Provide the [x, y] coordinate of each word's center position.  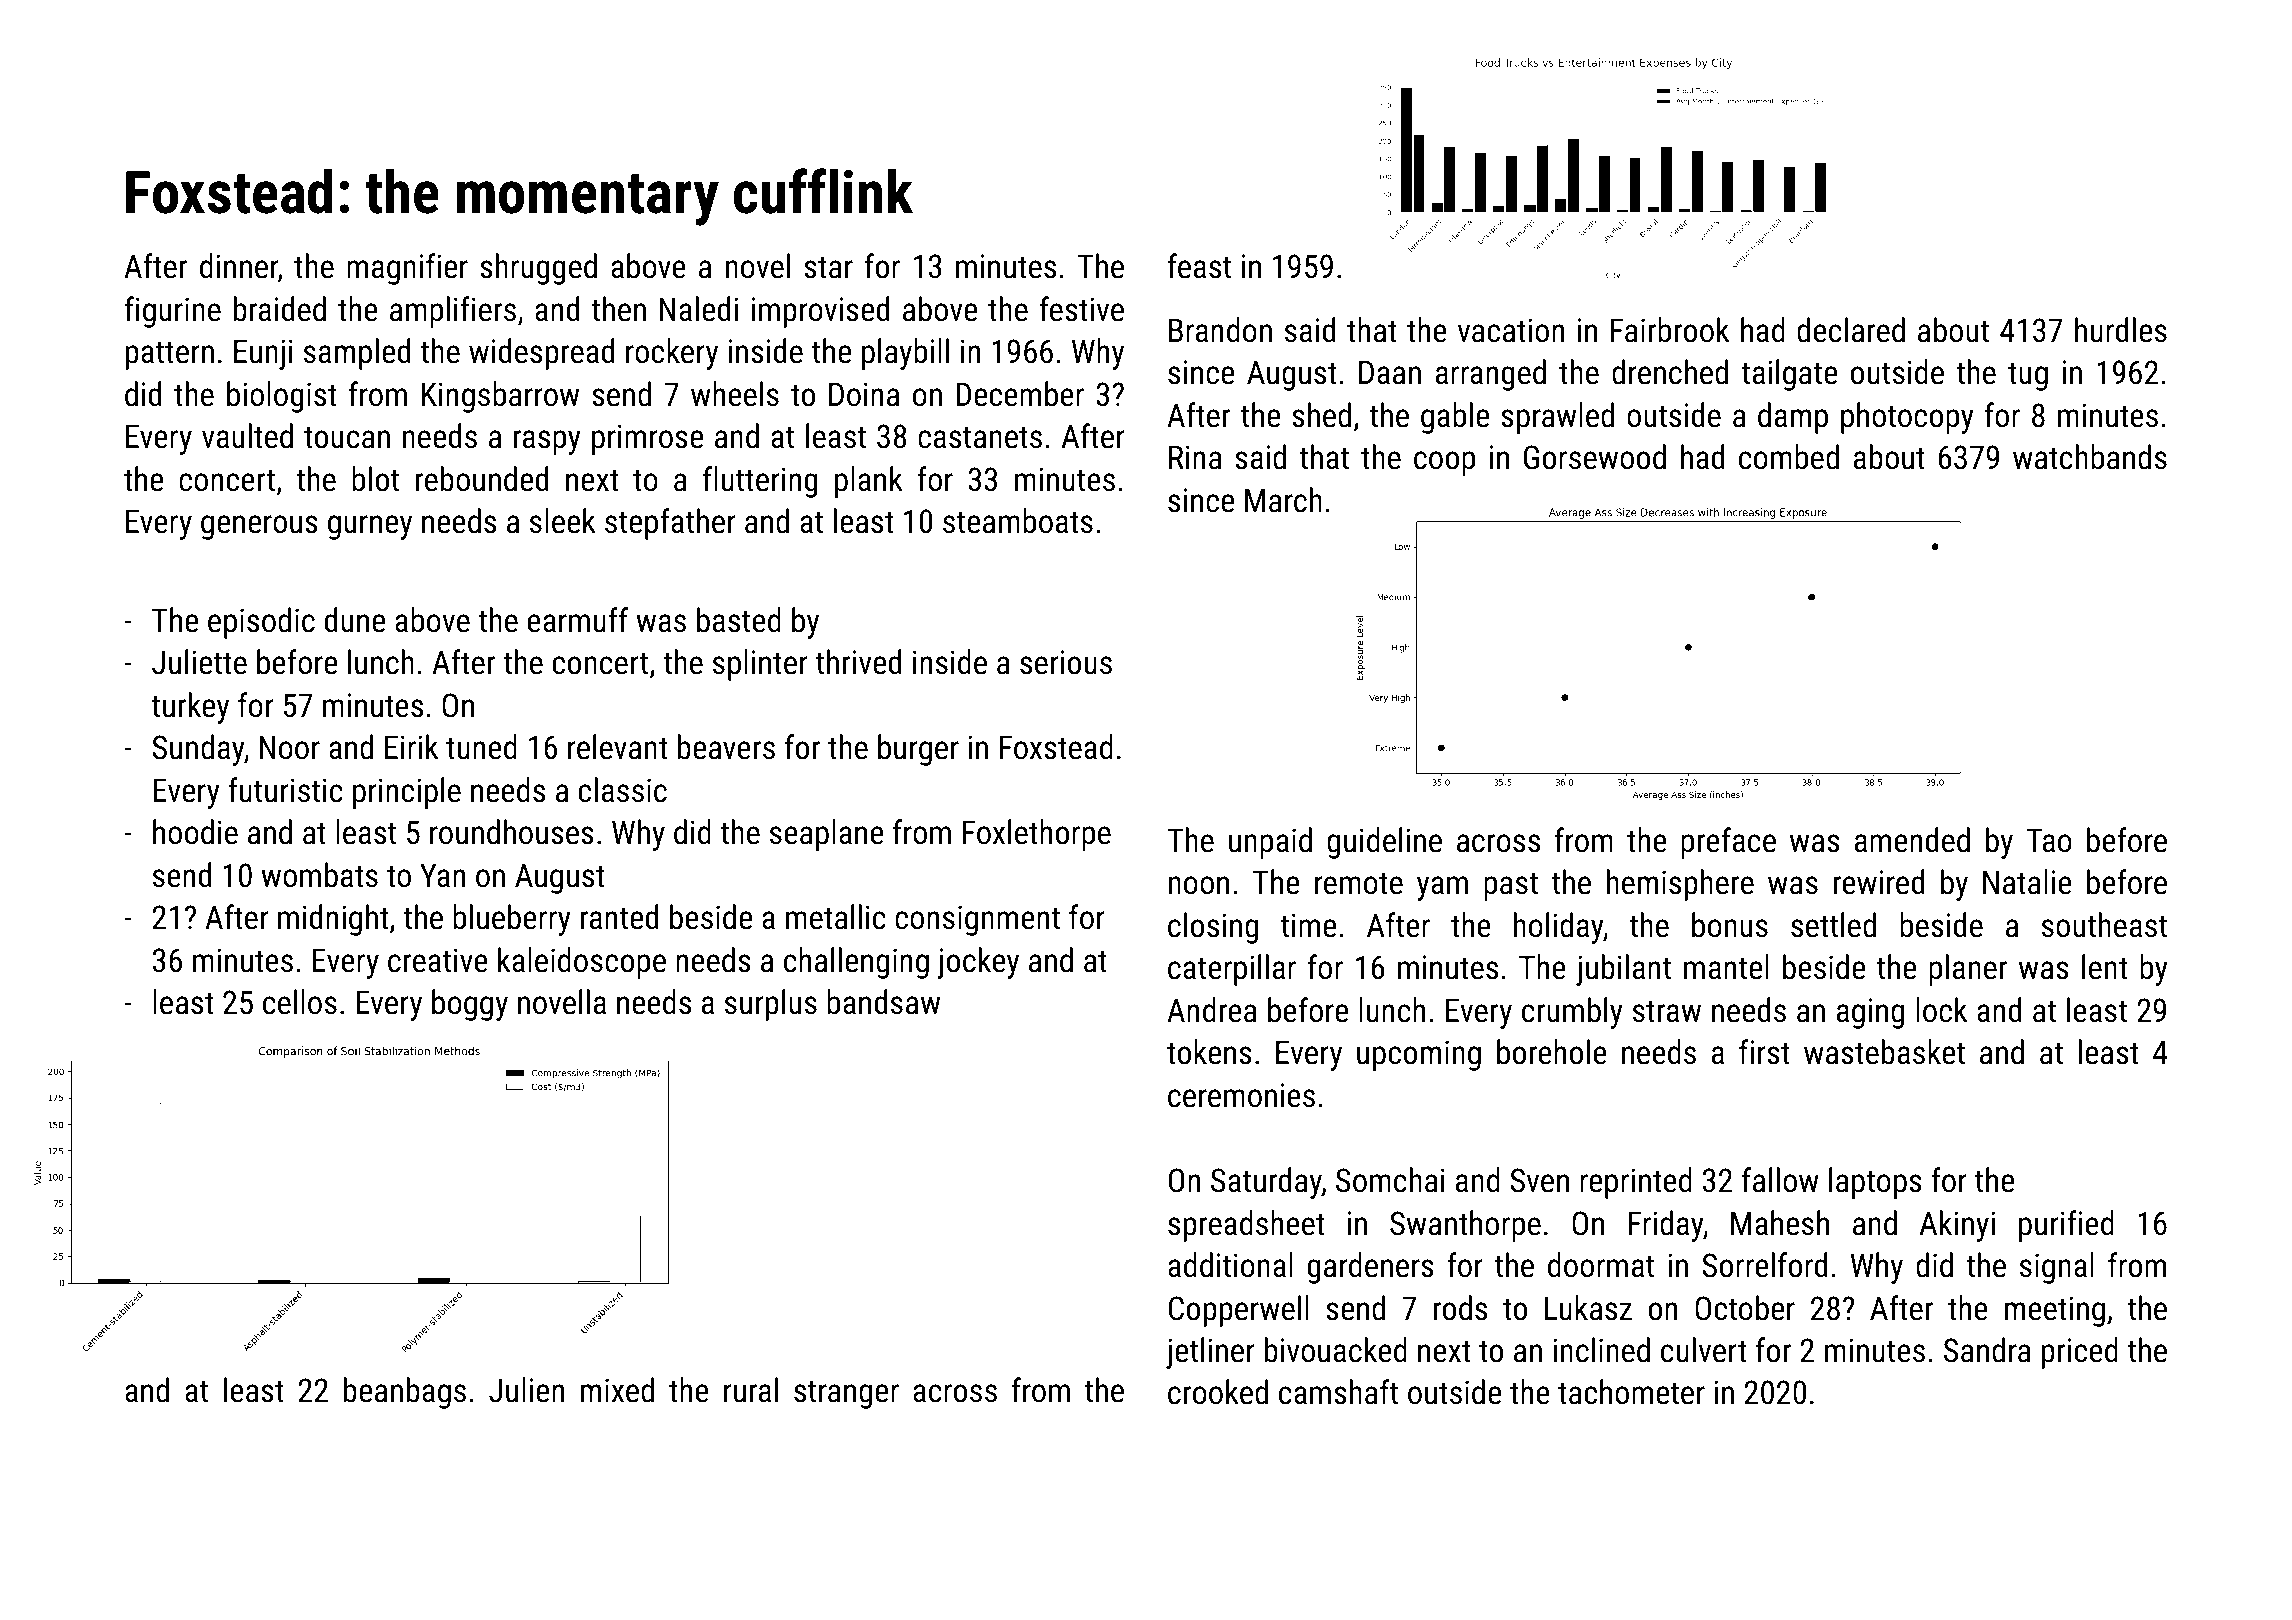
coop [1444, 463]
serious [1066, 662]
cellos [300, 1002]
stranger [846, 1394]
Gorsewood [1595, 457]
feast [1199, 266]
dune [355, 620]
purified [2066, 1226]
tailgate [1789, 375]
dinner [239, 267]
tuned [481, 747]
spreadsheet [1246, 1226]
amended [1912, 840]
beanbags [405, 1393]
